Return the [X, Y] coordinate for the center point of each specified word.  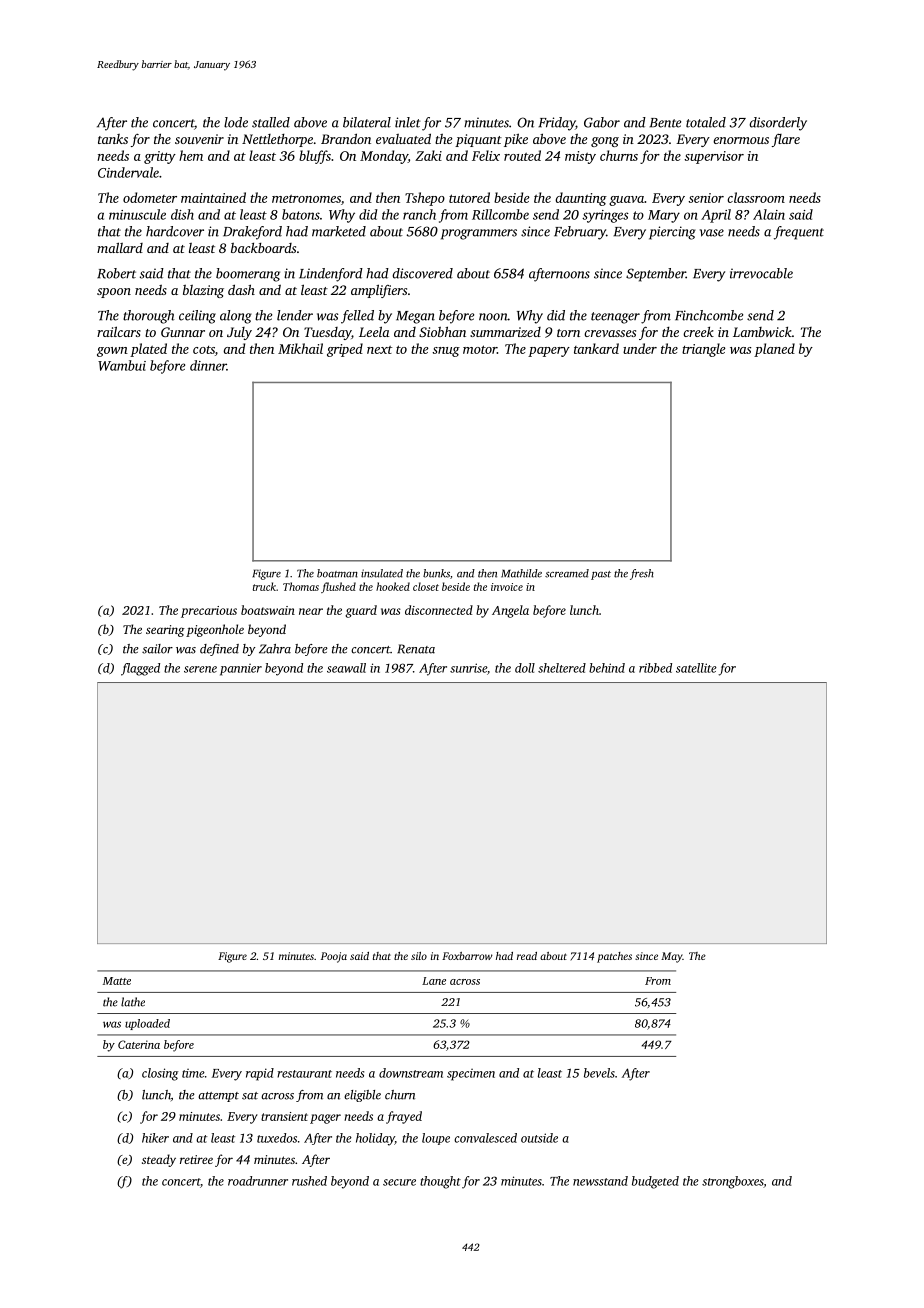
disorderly [778, 124]
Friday [556, 124]
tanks [113, 139]
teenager [615, 318]
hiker [155, 1138]
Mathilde [521, 573]
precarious [209, 612]
